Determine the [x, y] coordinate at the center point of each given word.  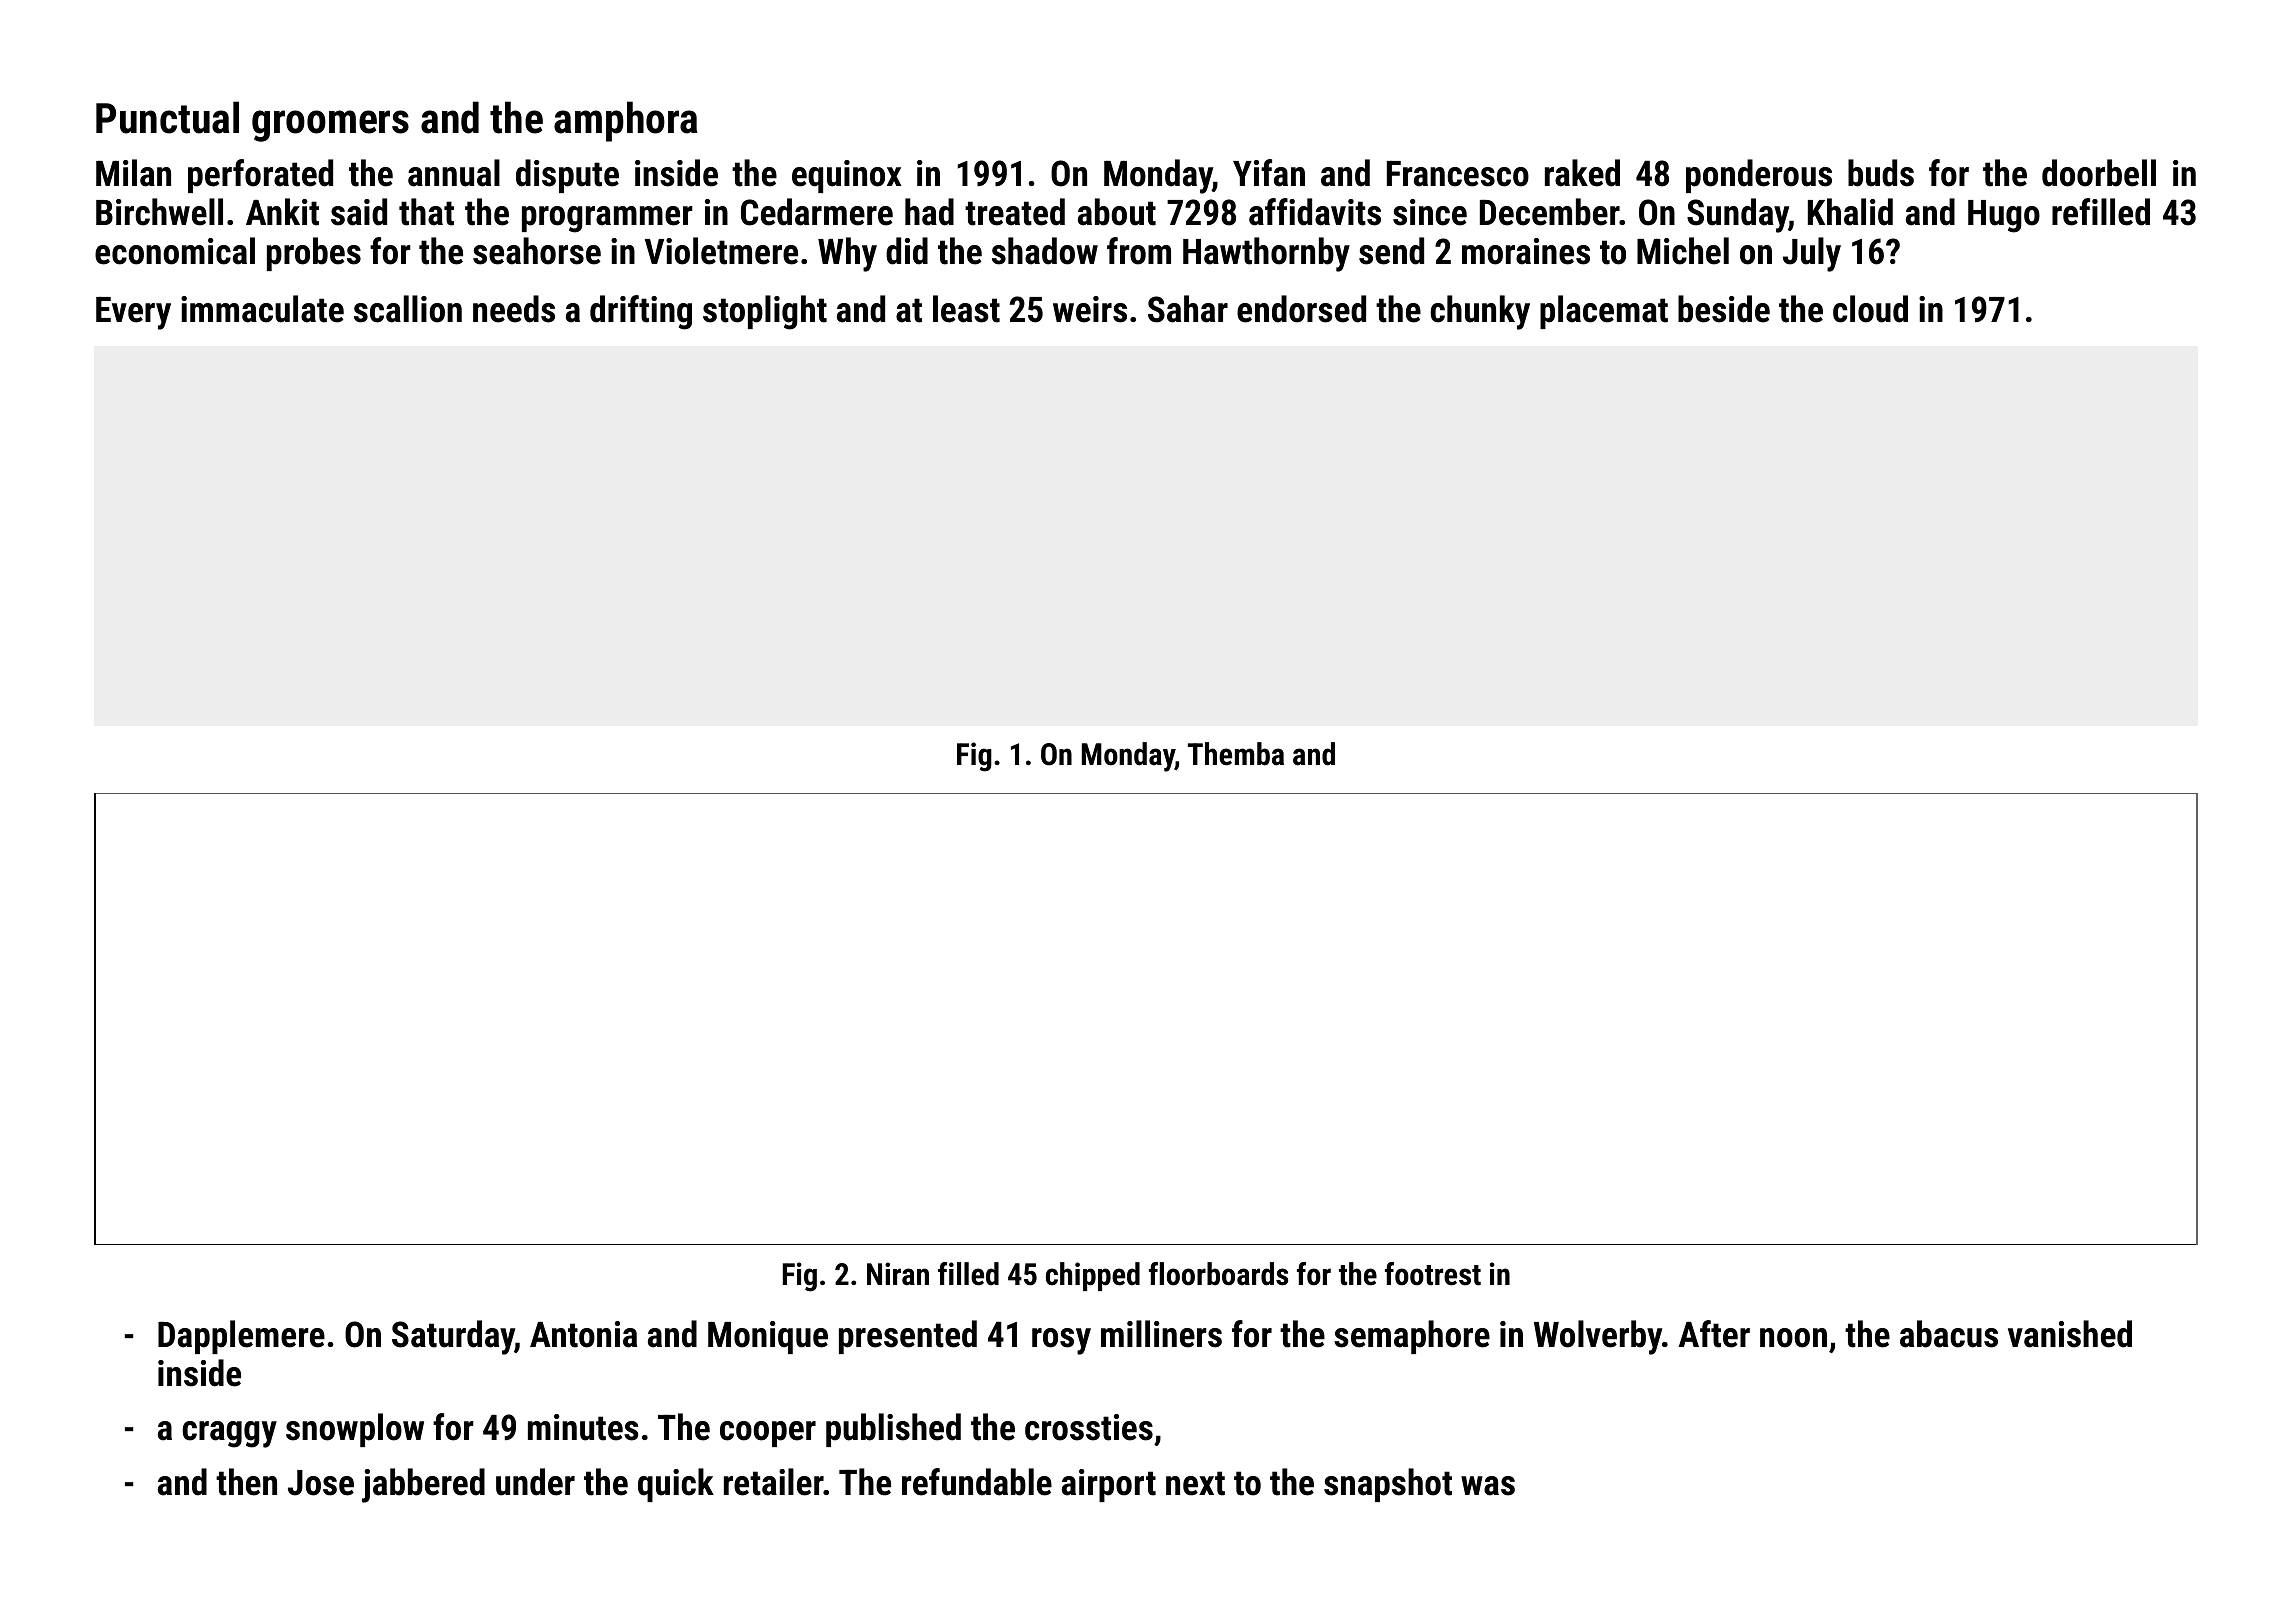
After [1714, 1334]
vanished [2070, 1334]
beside [1724, 309]
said [359, 212]
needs [514, 309]
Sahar [1188, 309]
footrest [1433, 1274]
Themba [1236, 754]
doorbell [2099, 173]
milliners [1161, 1334]
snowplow [355, 1430]
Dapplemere [241, 1337]
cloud [1870, 309]
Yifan [1269, 173]
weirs [1090, 309]
